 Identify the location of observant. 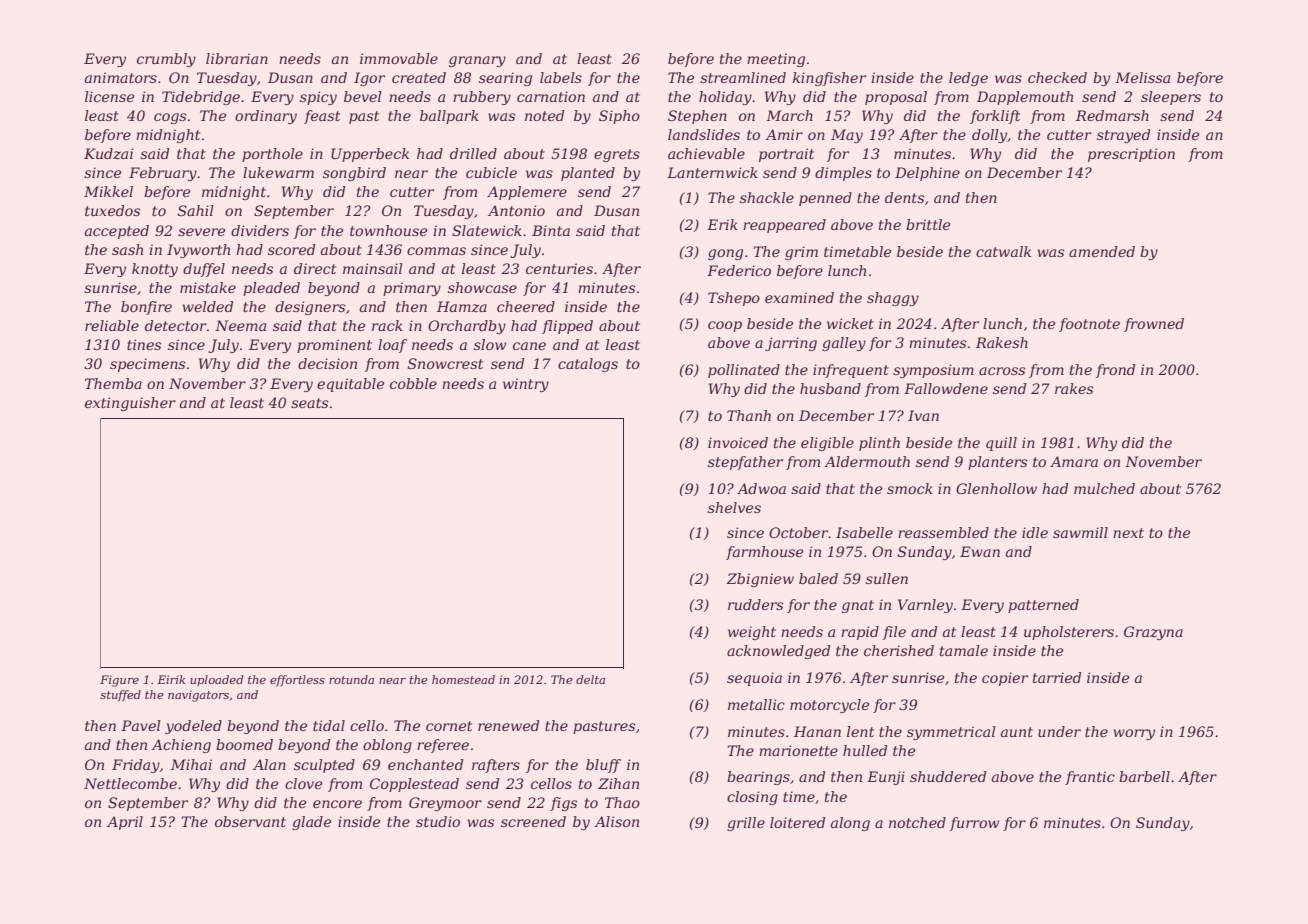
(250, 821).
